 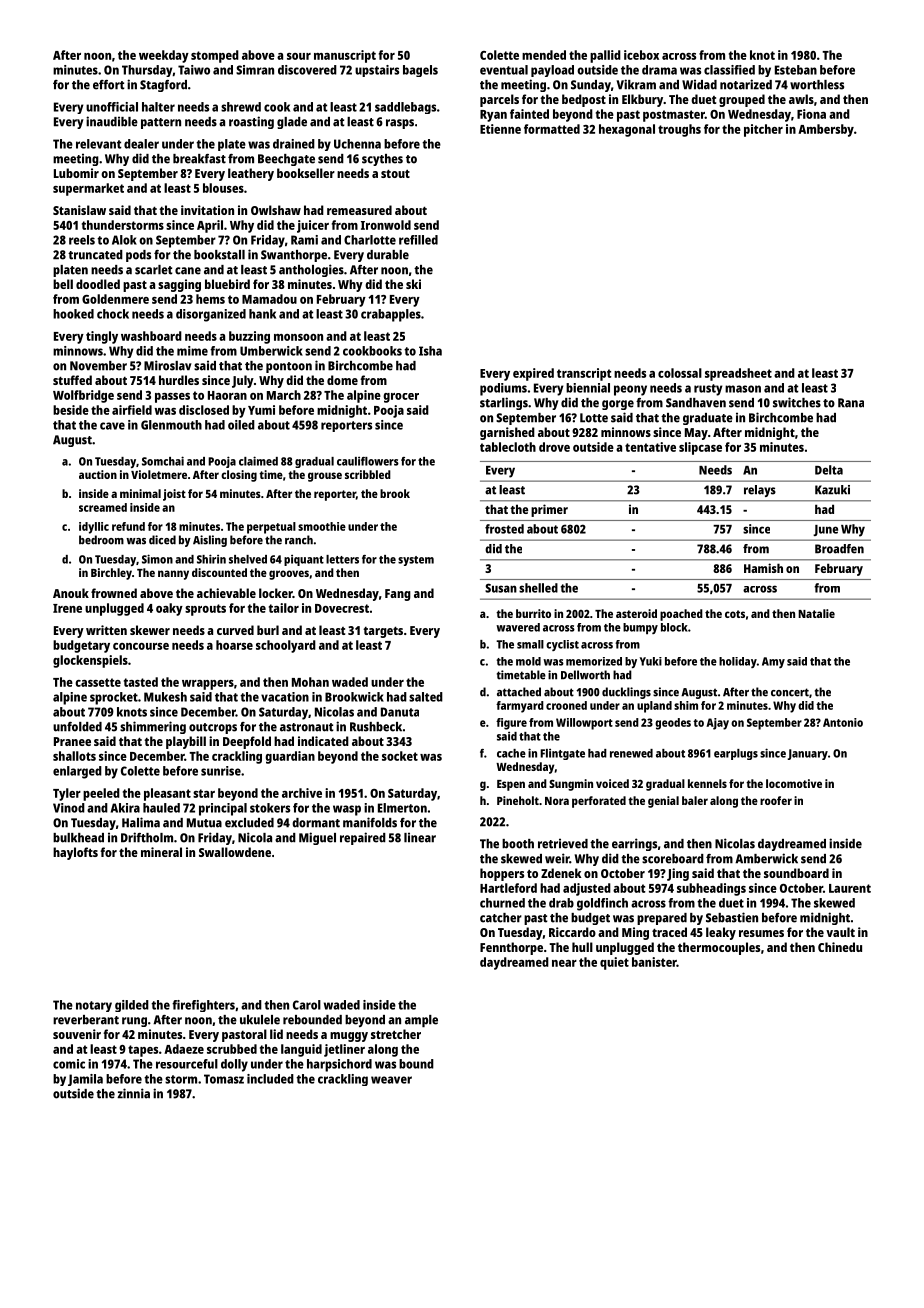 What do you see at coordinates (391, 1080) in the document?
I see `weaver` at bounding box center [391, 1080].
